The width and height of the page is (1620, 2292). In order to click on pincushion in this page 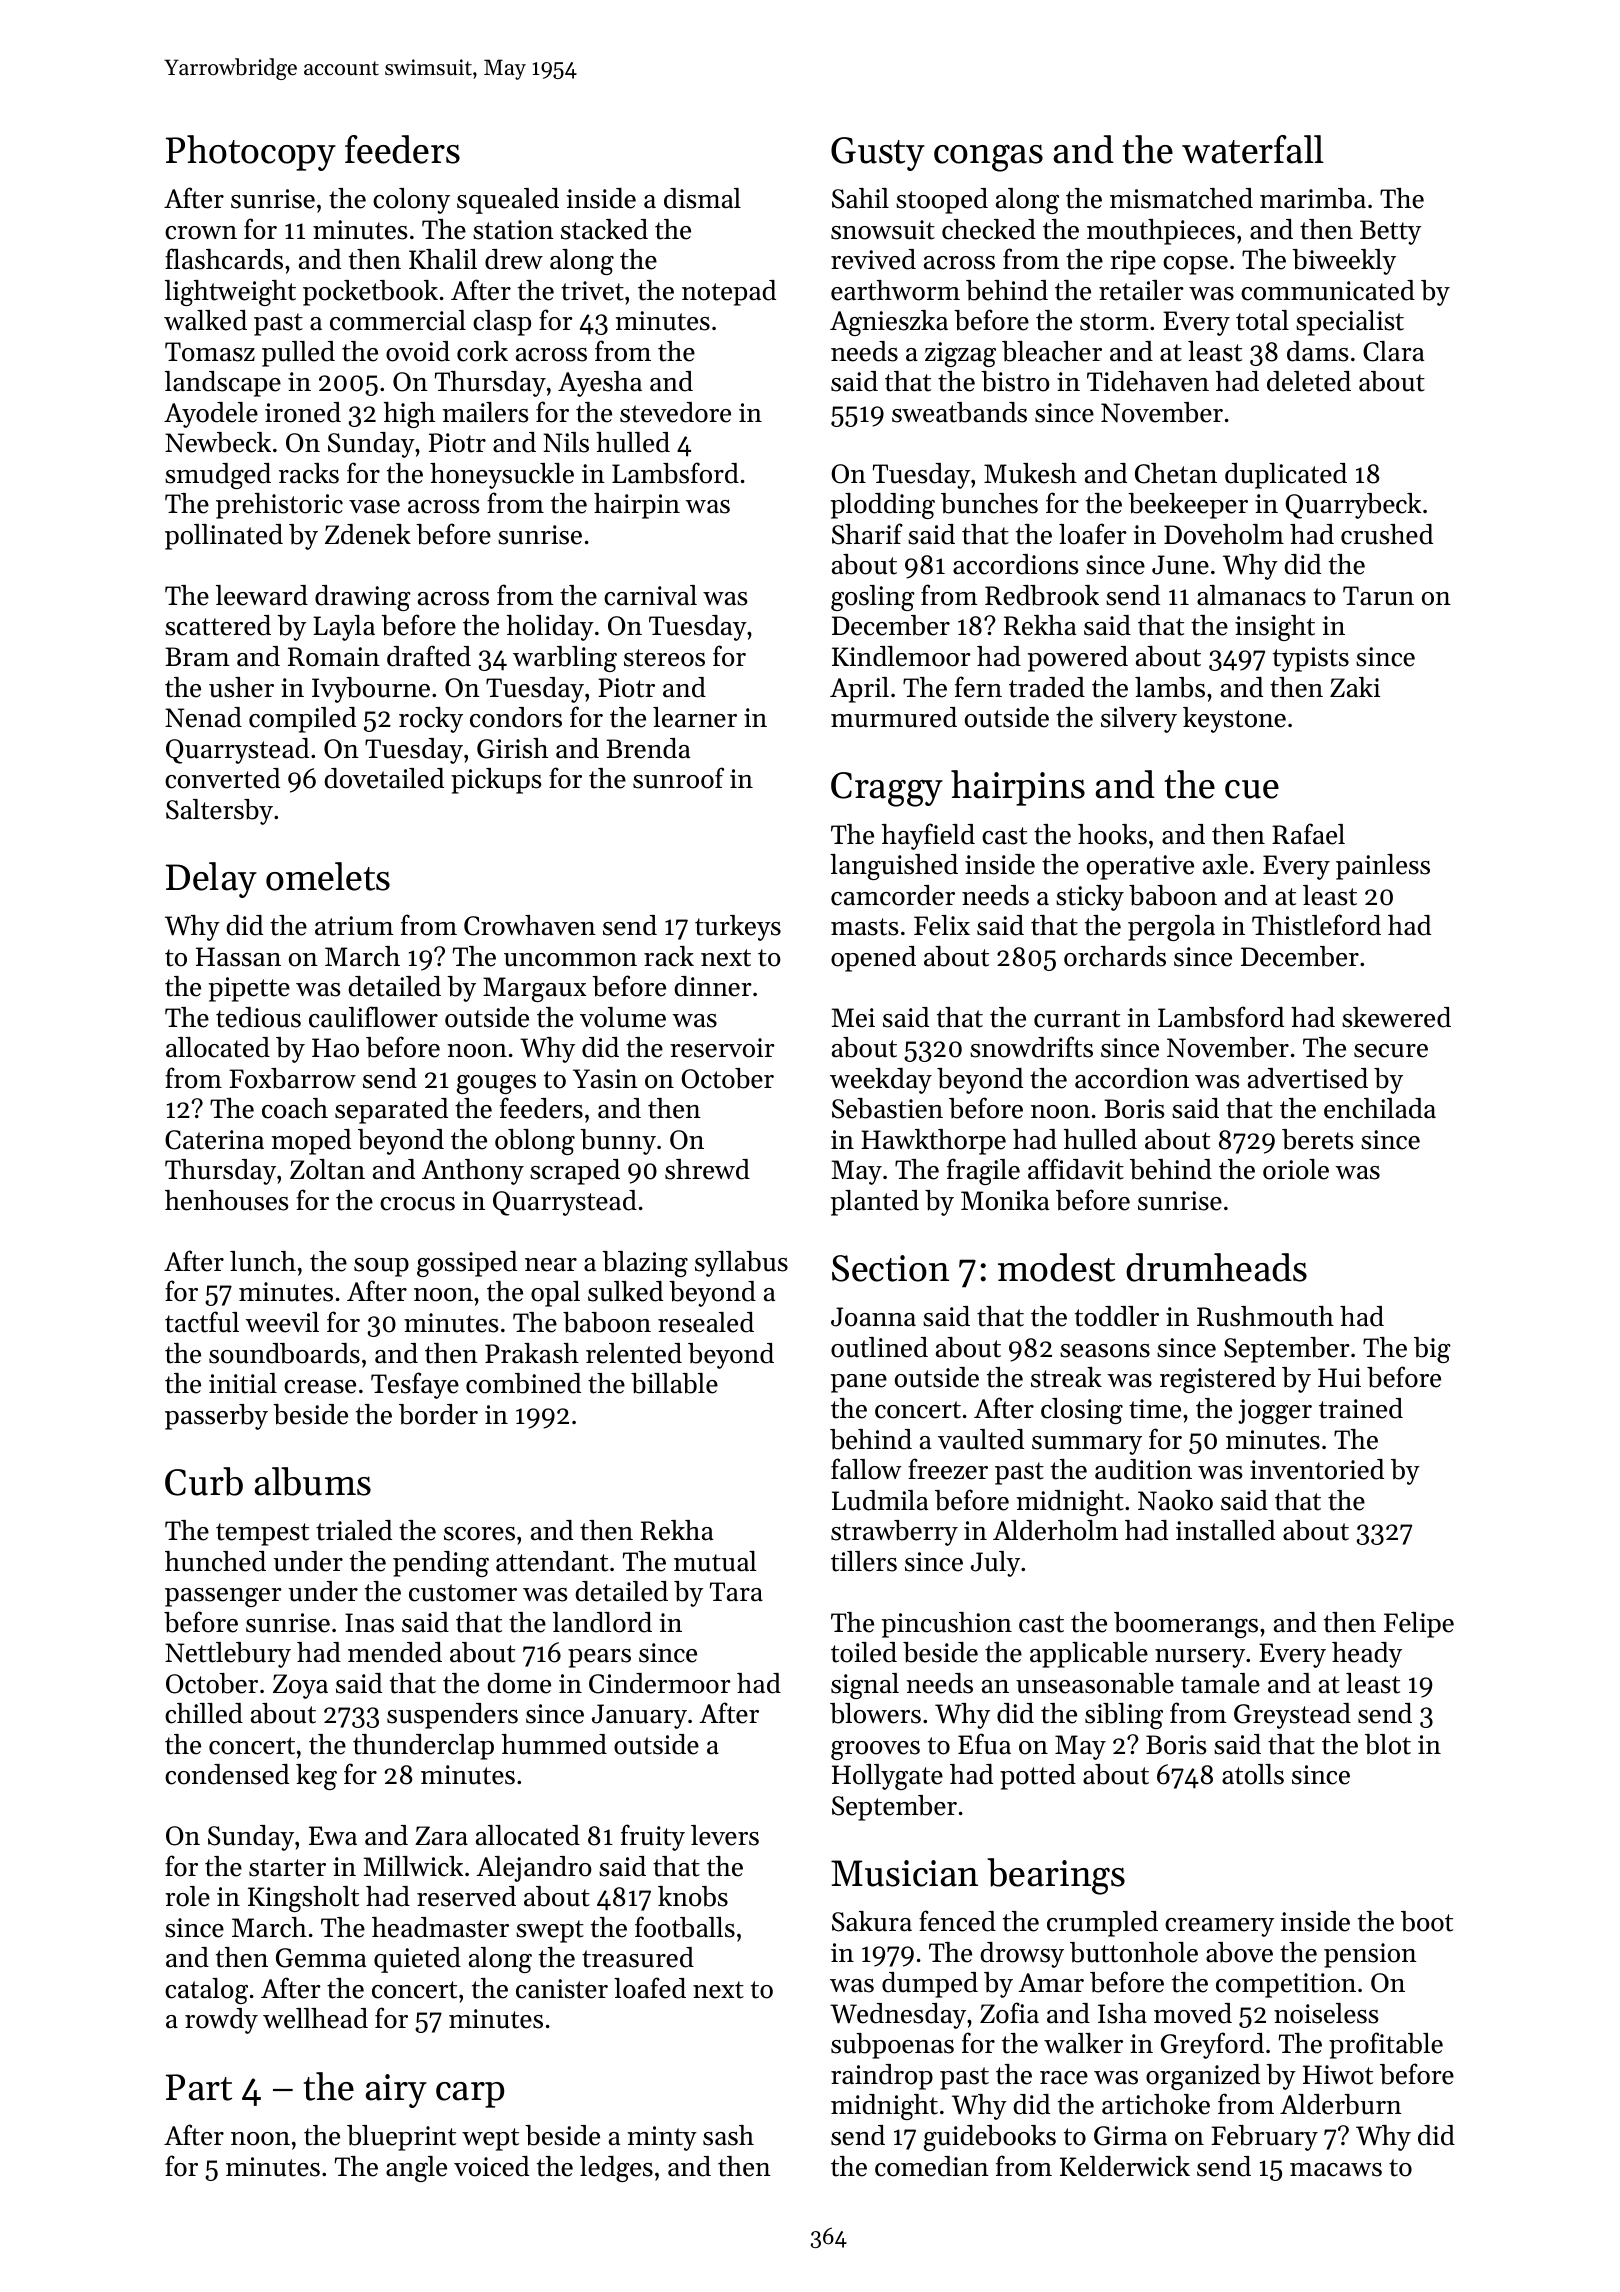, I will do `click(947, 1625)`.
